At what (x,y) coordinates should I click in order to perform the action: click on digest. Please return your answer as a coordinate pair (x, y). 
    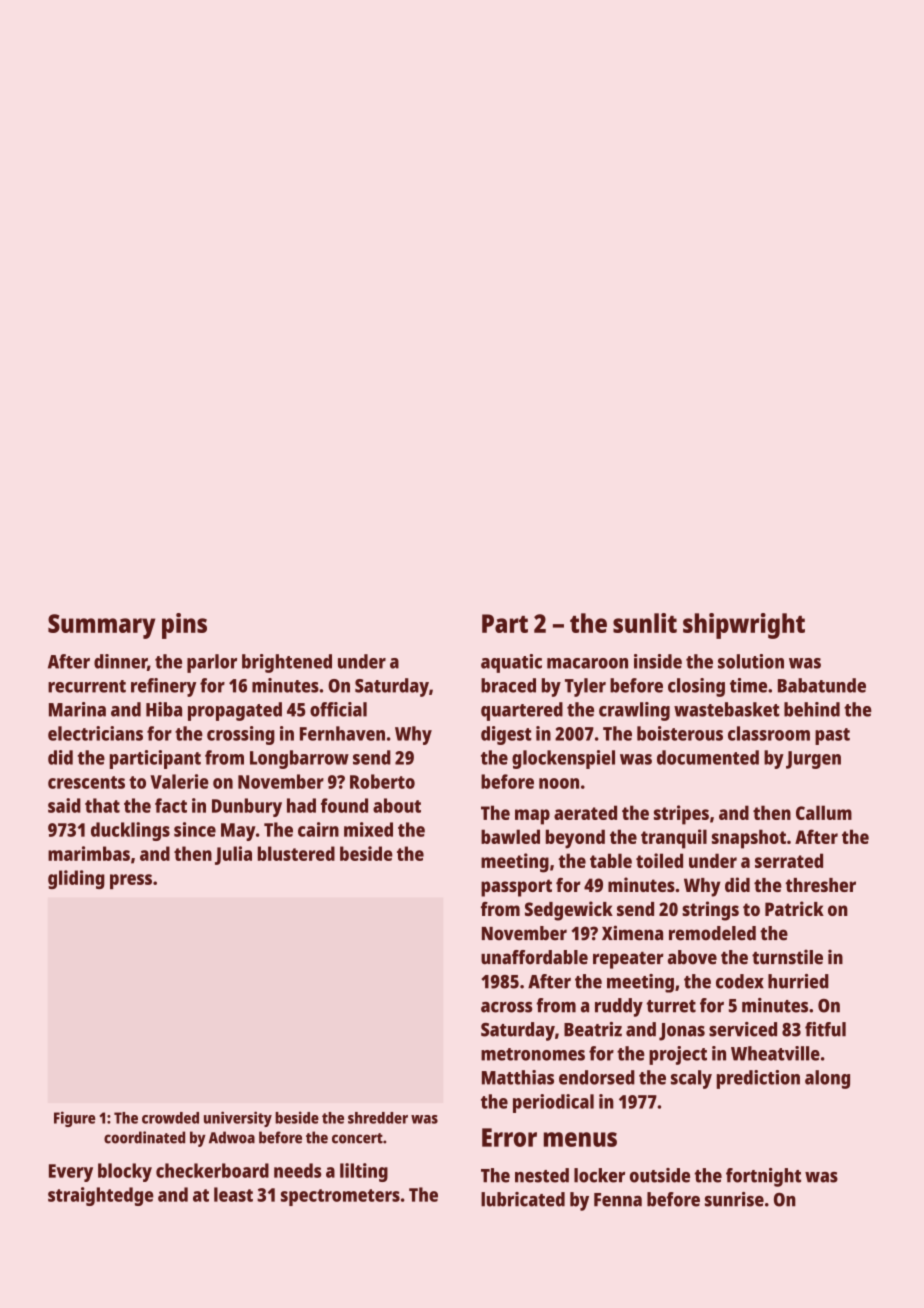
    Looking at the image, I should click on (506, 735).
